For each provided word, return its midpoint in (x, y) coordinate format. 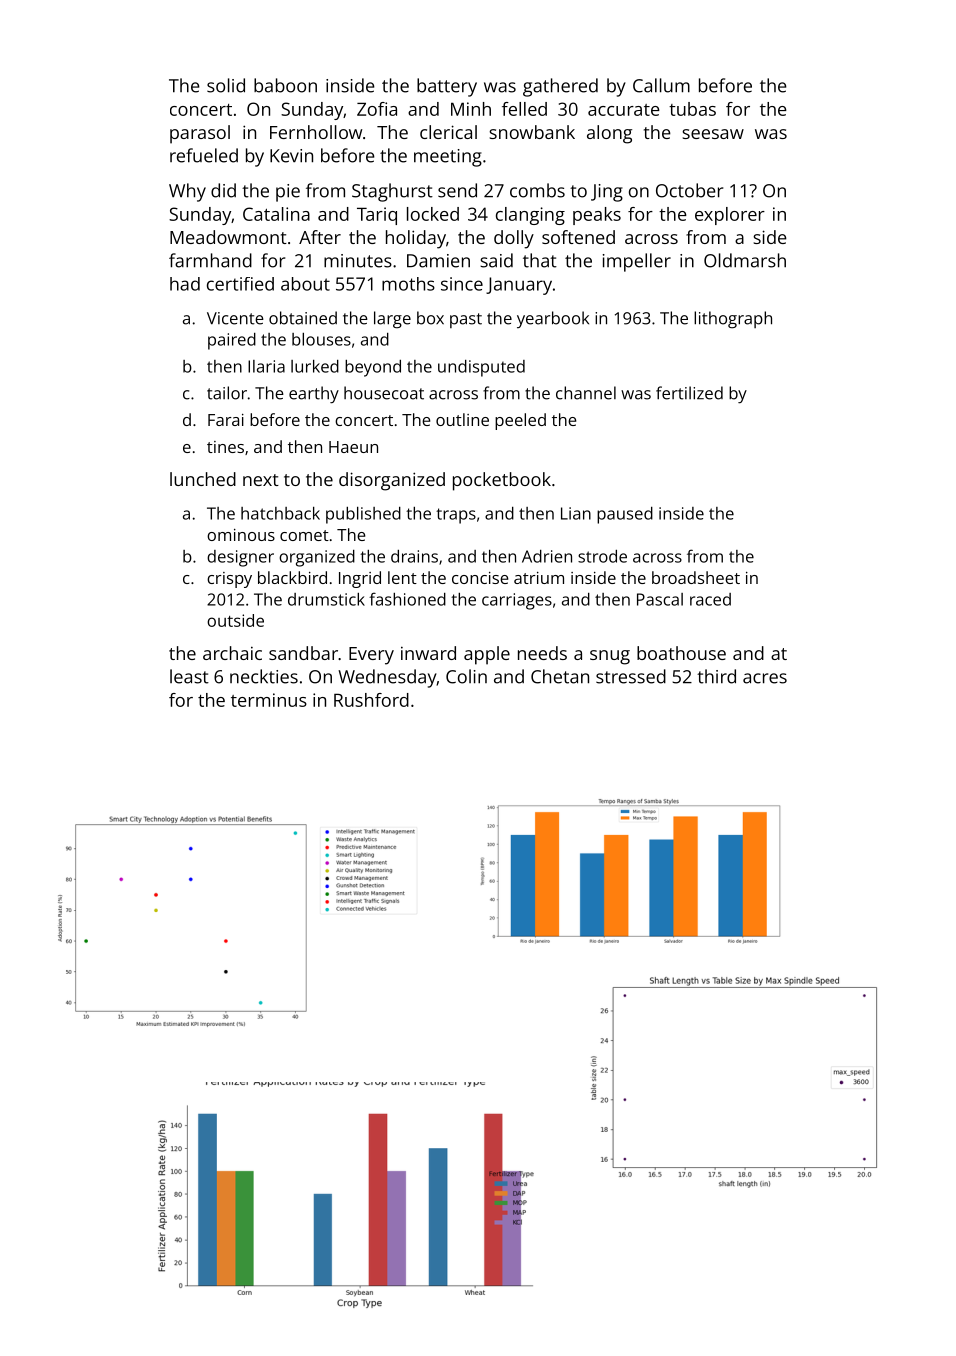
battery (447, 87)
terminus (269, 700)
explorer (730, 216)
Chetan (560, 676)
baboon (285, 85)
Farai (226, 420)
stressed (631, 676)
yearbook (553, 319)
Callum (661, 85)
